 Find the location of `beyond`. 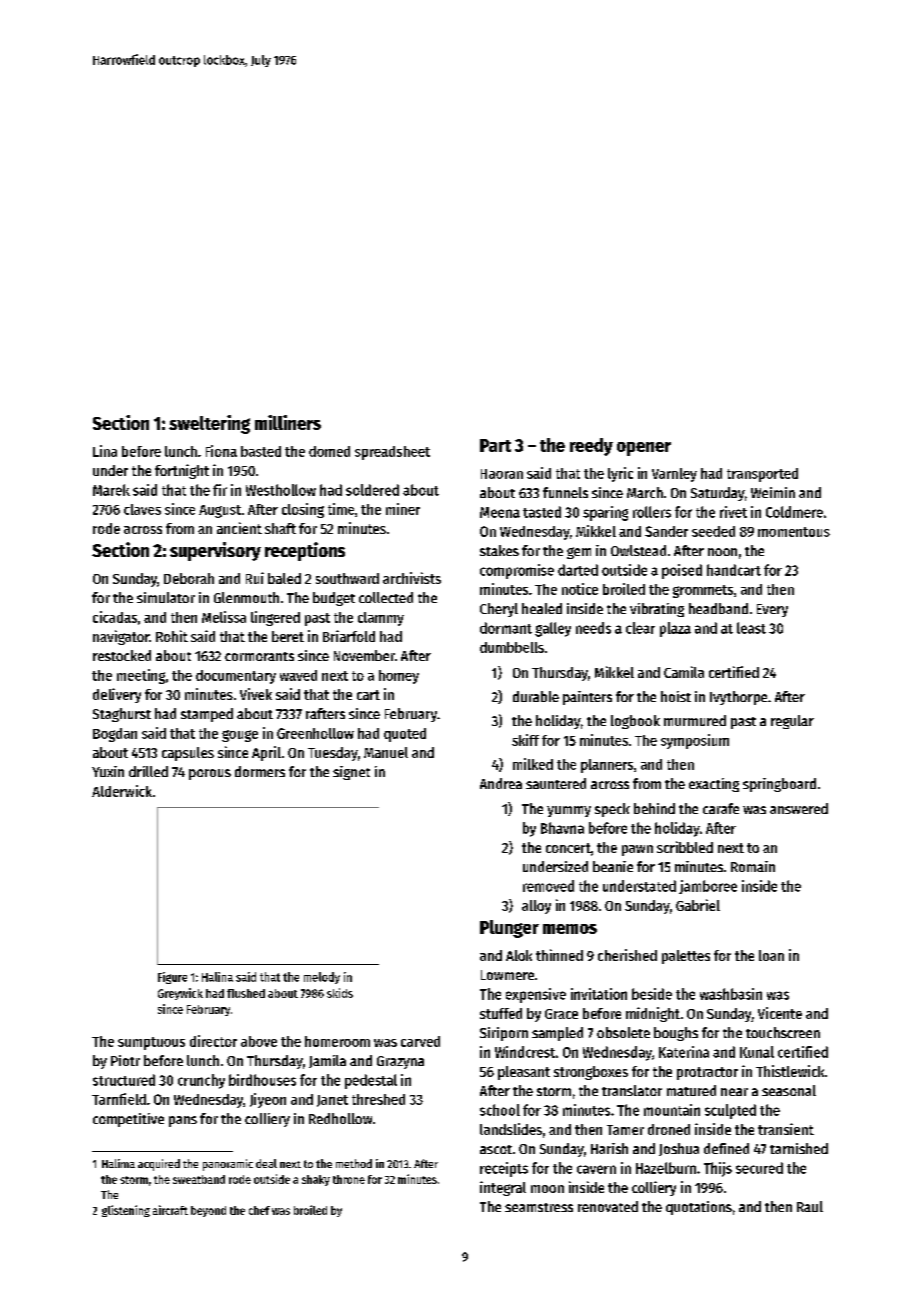

beyond is located at coordinates (208, 1211).
